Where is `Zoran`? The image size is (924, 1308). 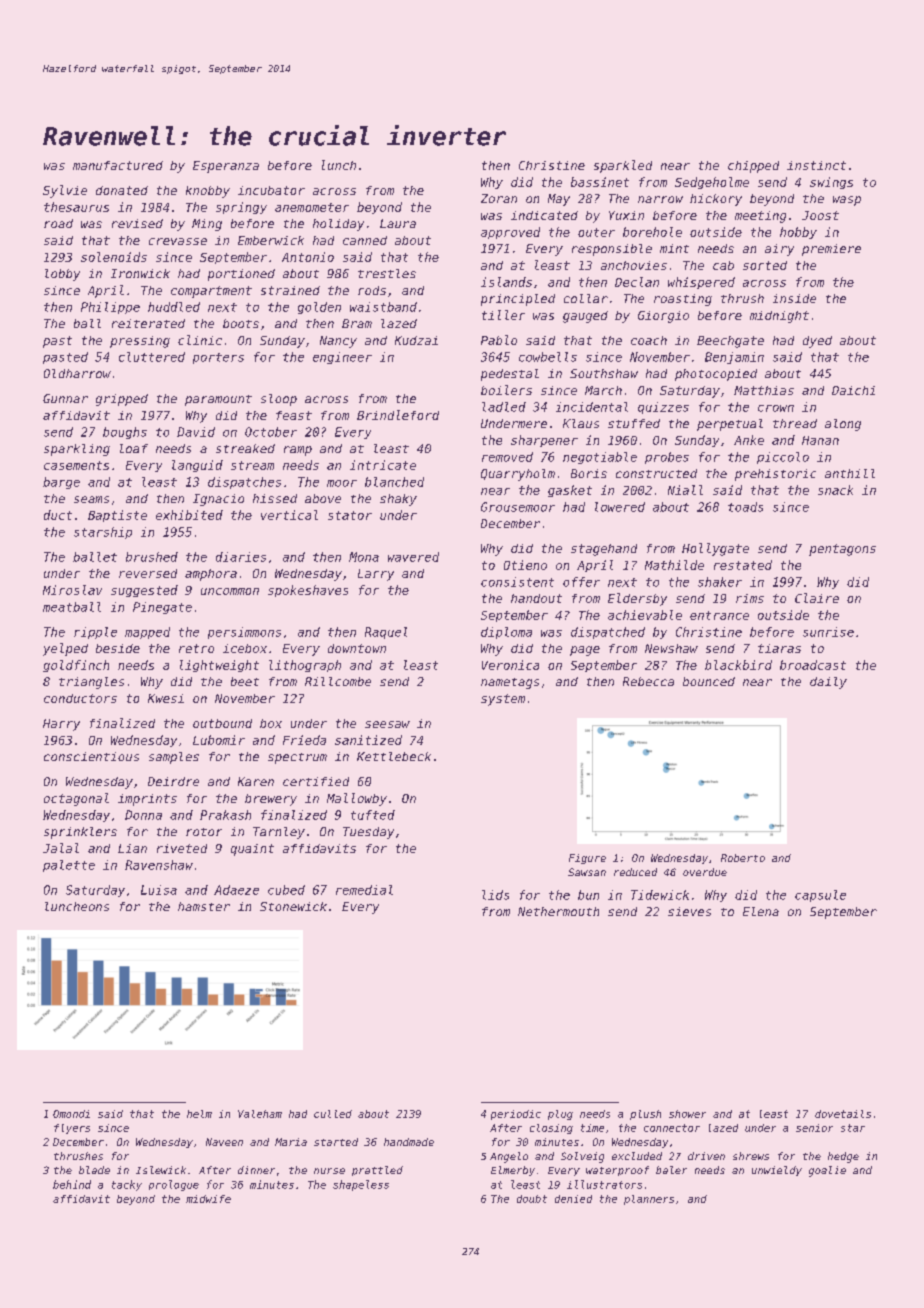
Zoran is located at coordinates (499, 198).
